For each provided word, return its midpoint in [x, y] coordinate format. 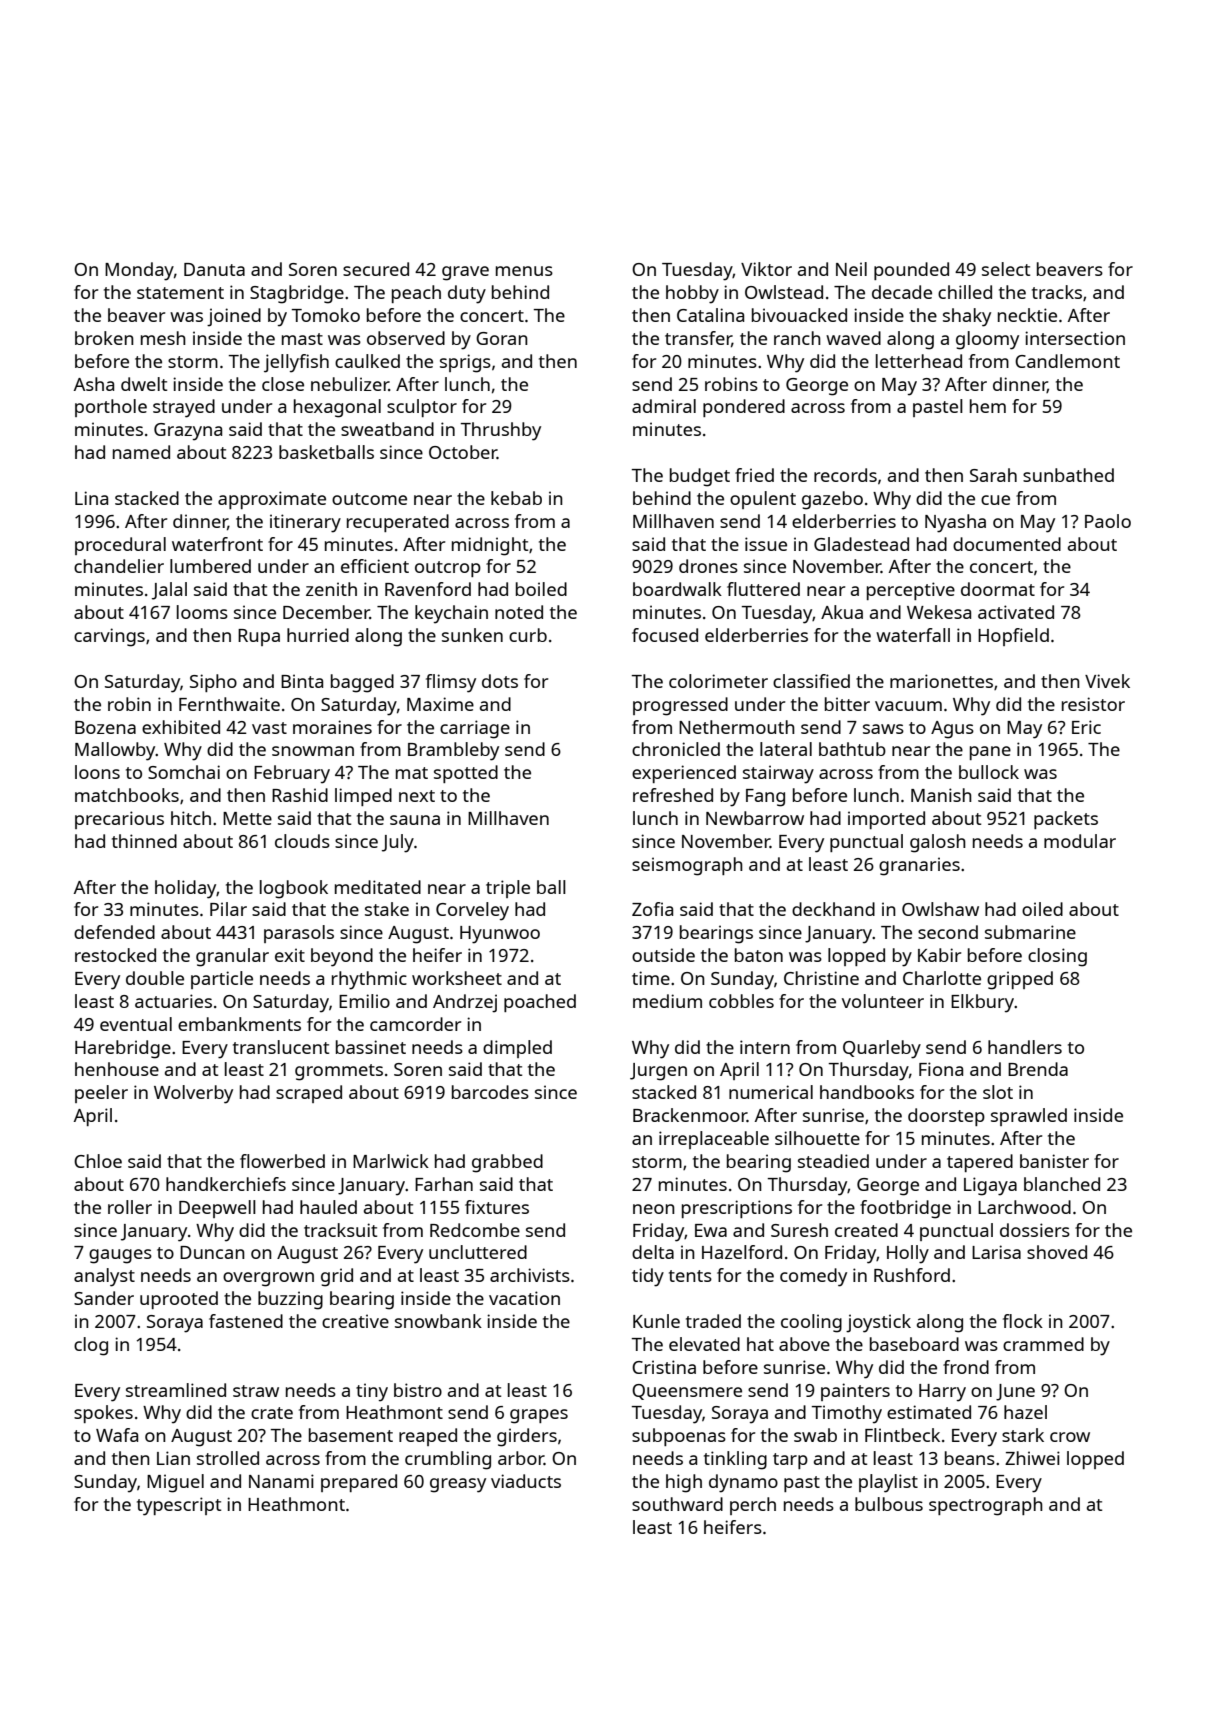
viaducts [526, 1481]
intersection [1075, 338]
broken [104, 338]
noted [519, 612]
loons [97, 772]
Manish [941, 795]
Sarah [993, 475]
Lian [173, 1458]
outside [663, 955]
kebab [516, 498]
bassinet [371, 1047]
